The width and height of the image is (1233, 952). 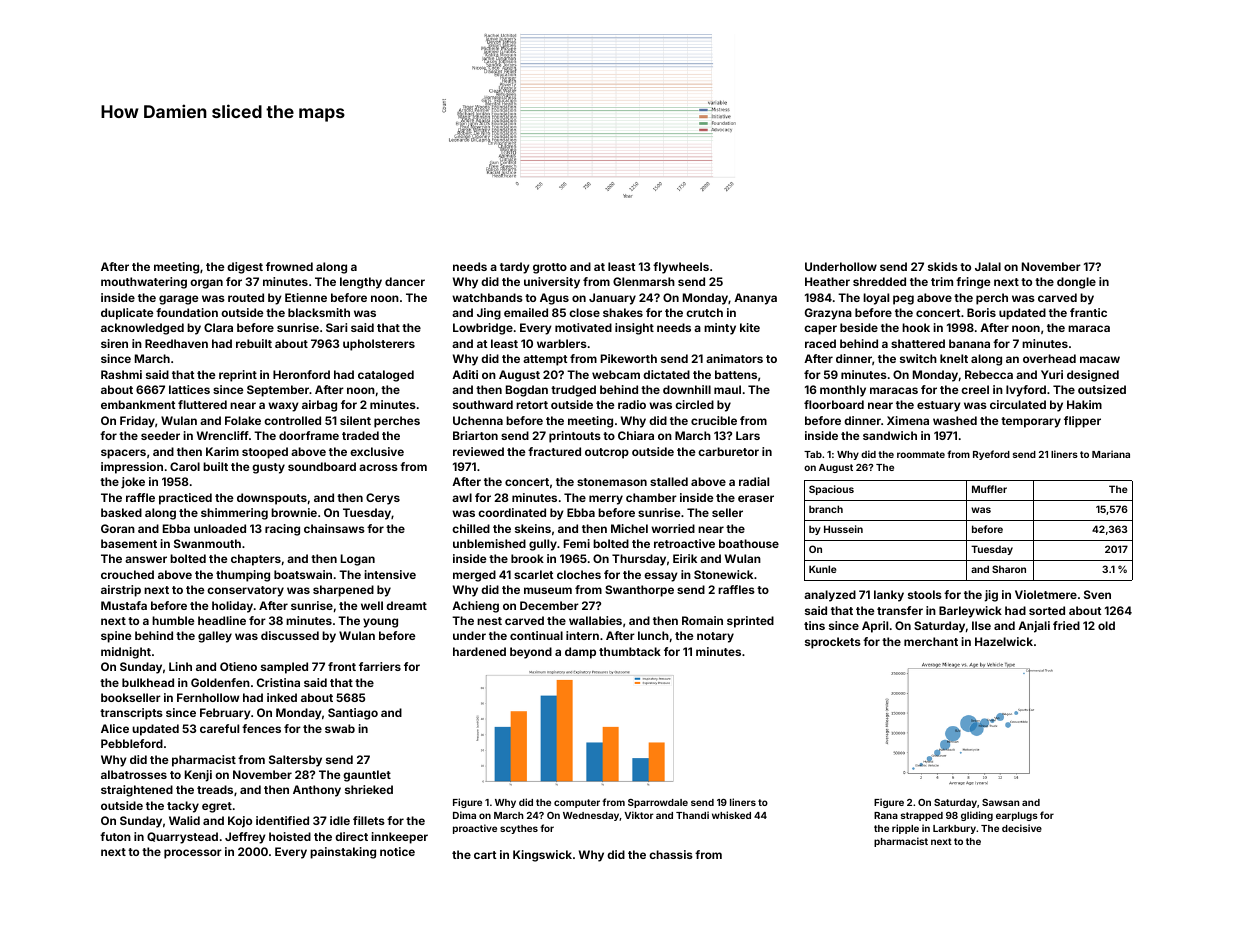 What do you see at coordinates (833, 643) in the image?
I see `sprockets` at bounding box center [833, 643].
